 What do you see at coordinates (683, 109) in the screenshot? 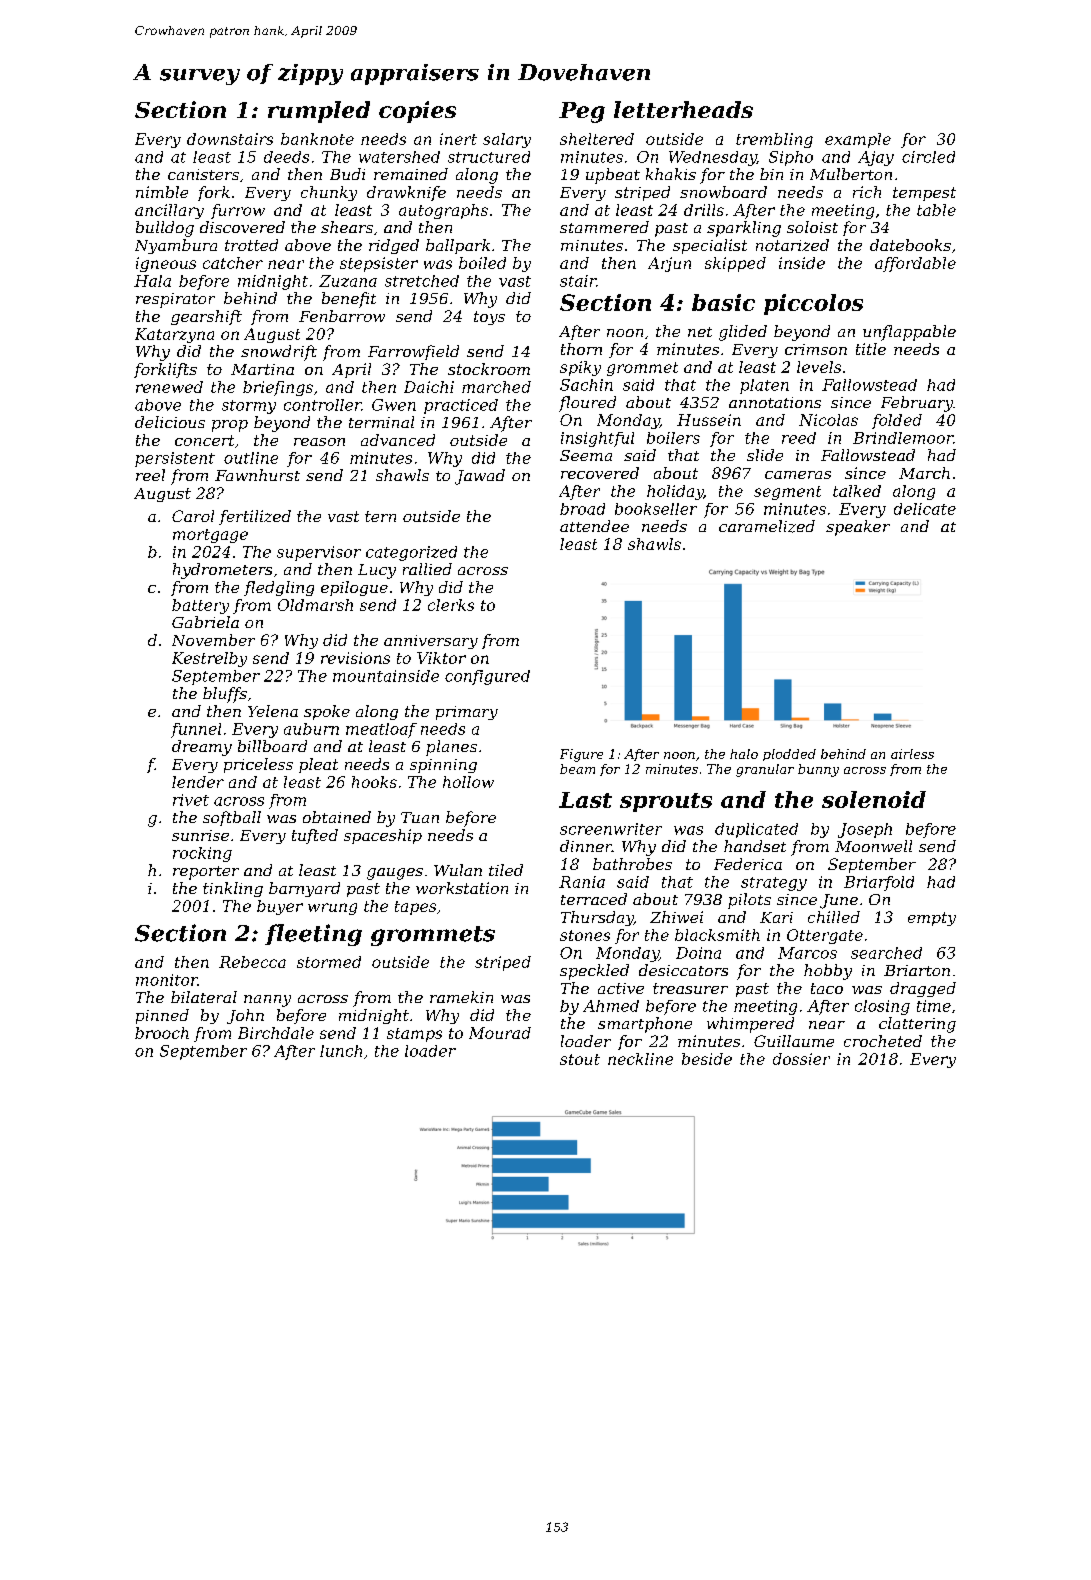
I see `letterheads` at bounding box center [683, 109].
